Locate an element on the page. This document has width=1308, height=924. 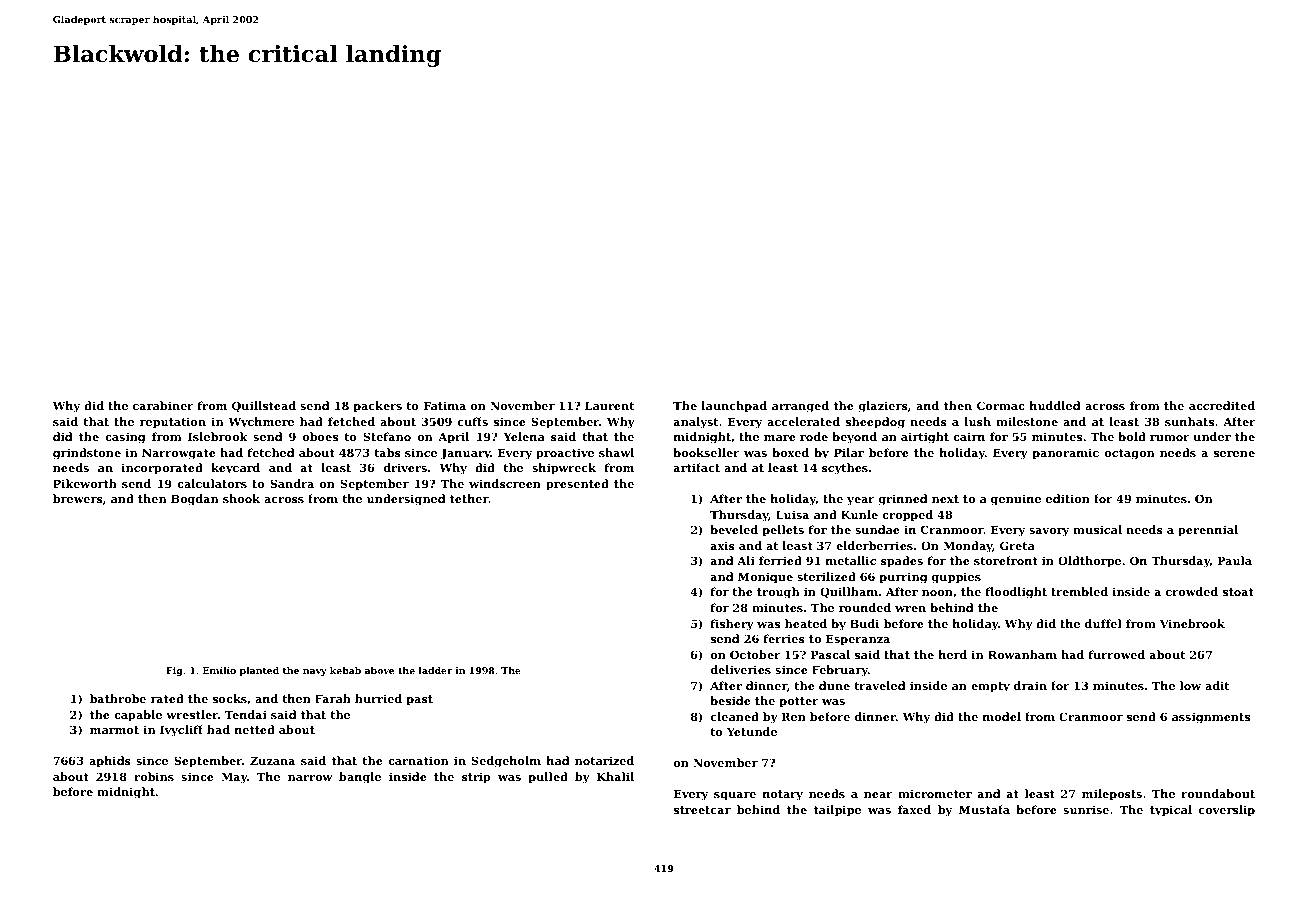
Quillstead is located at coordinates (264, 406).
